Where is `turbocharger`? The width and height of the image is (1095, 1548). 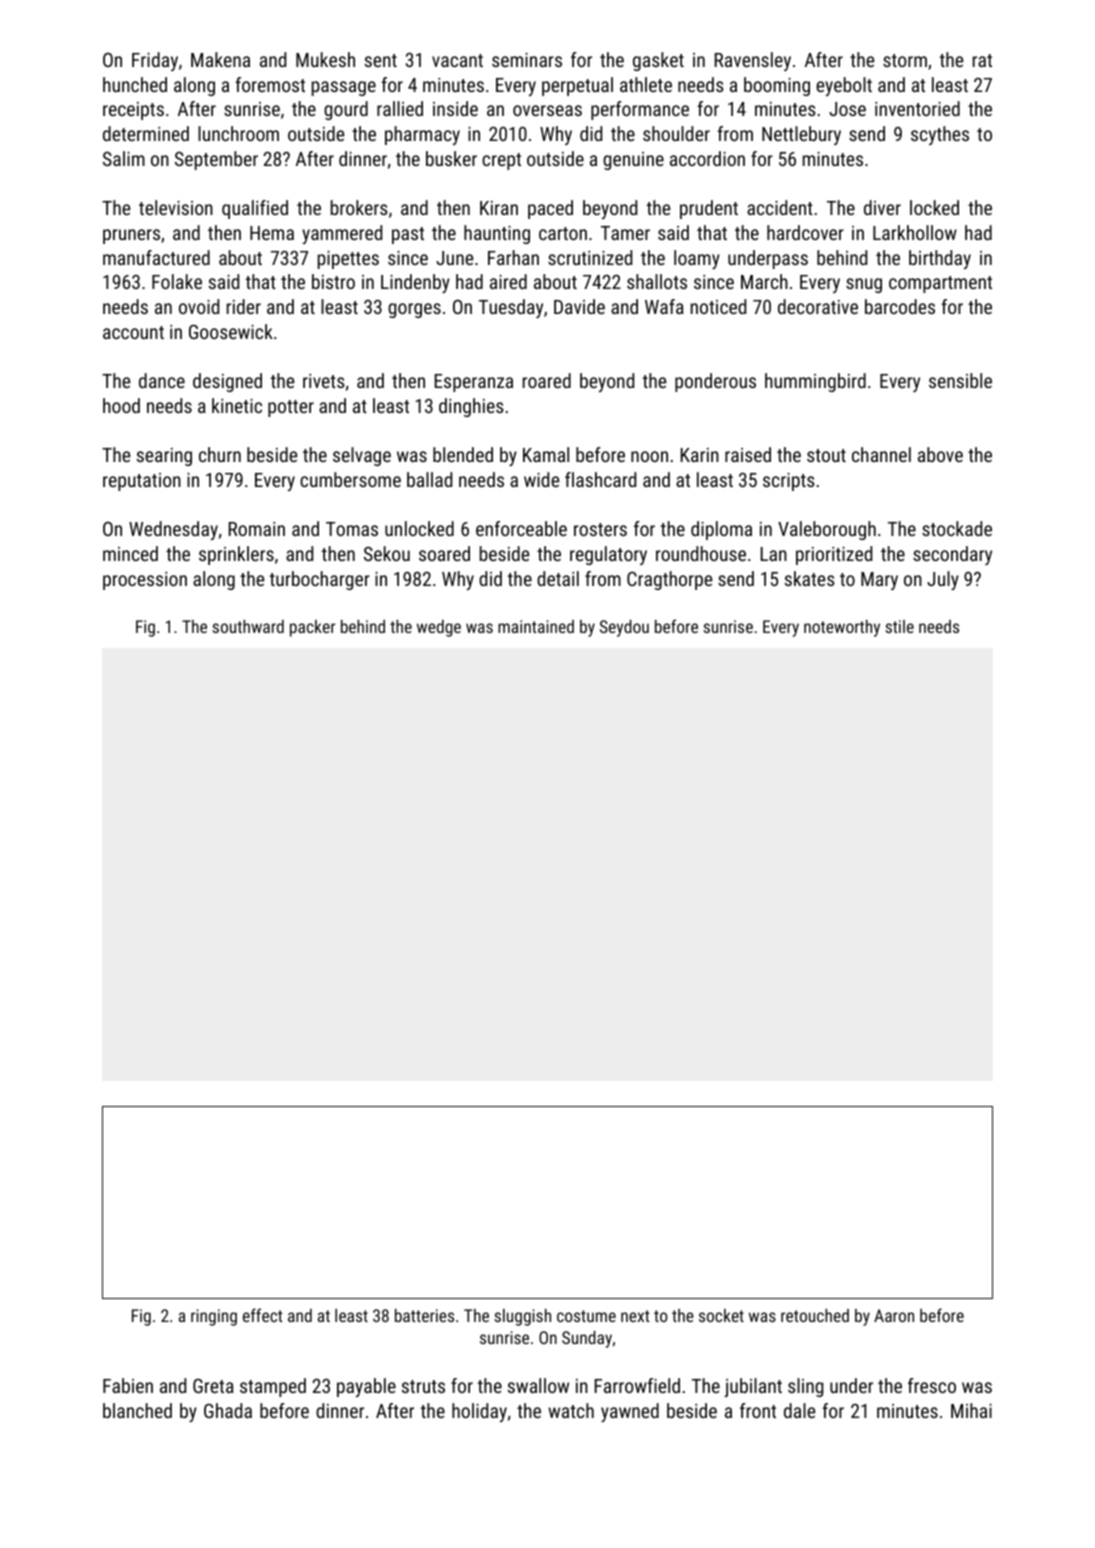 turbocharger is located at coordinates (319, 580).
